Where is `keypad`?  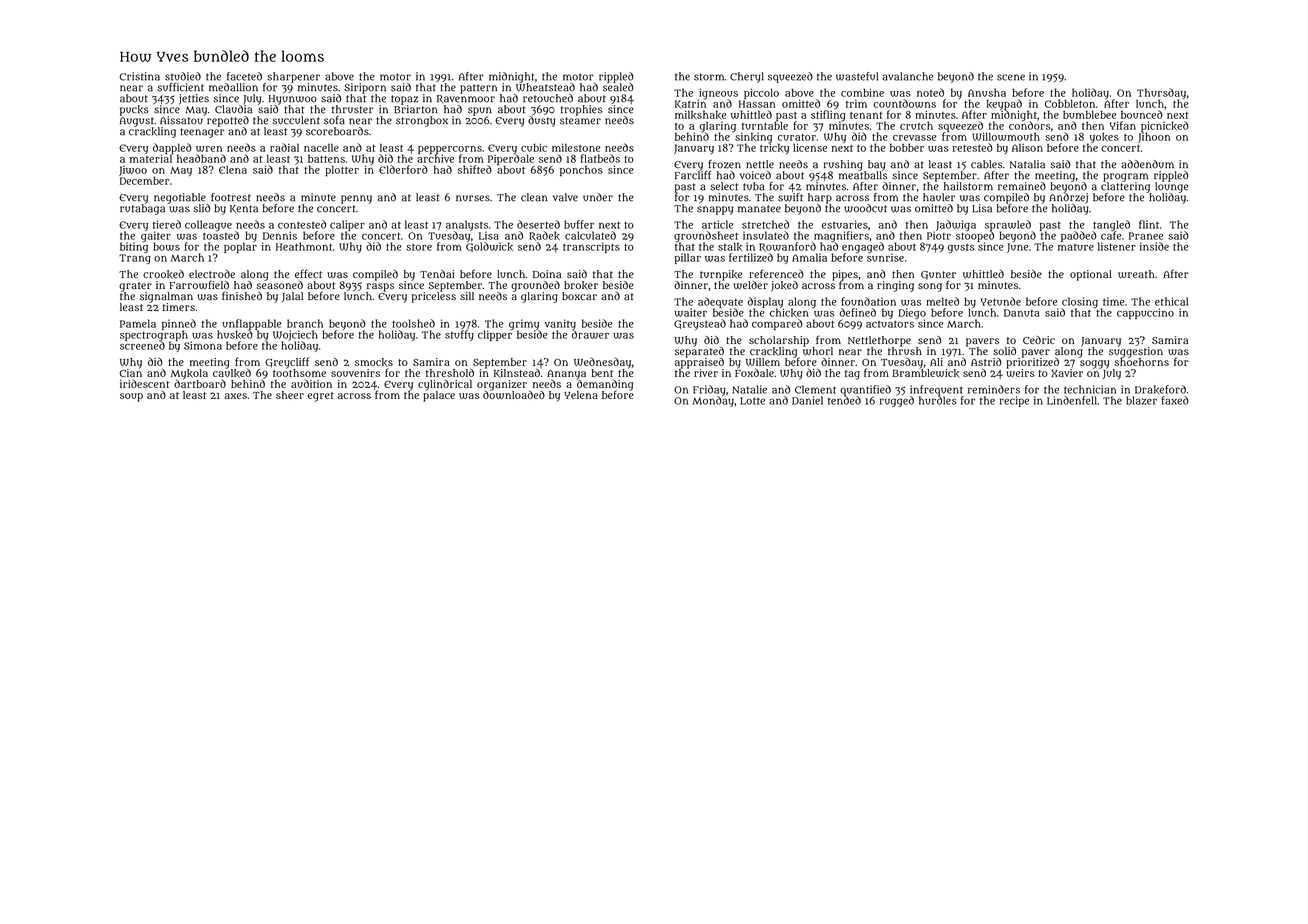 keypad is located at coordinates (1004, 104).
